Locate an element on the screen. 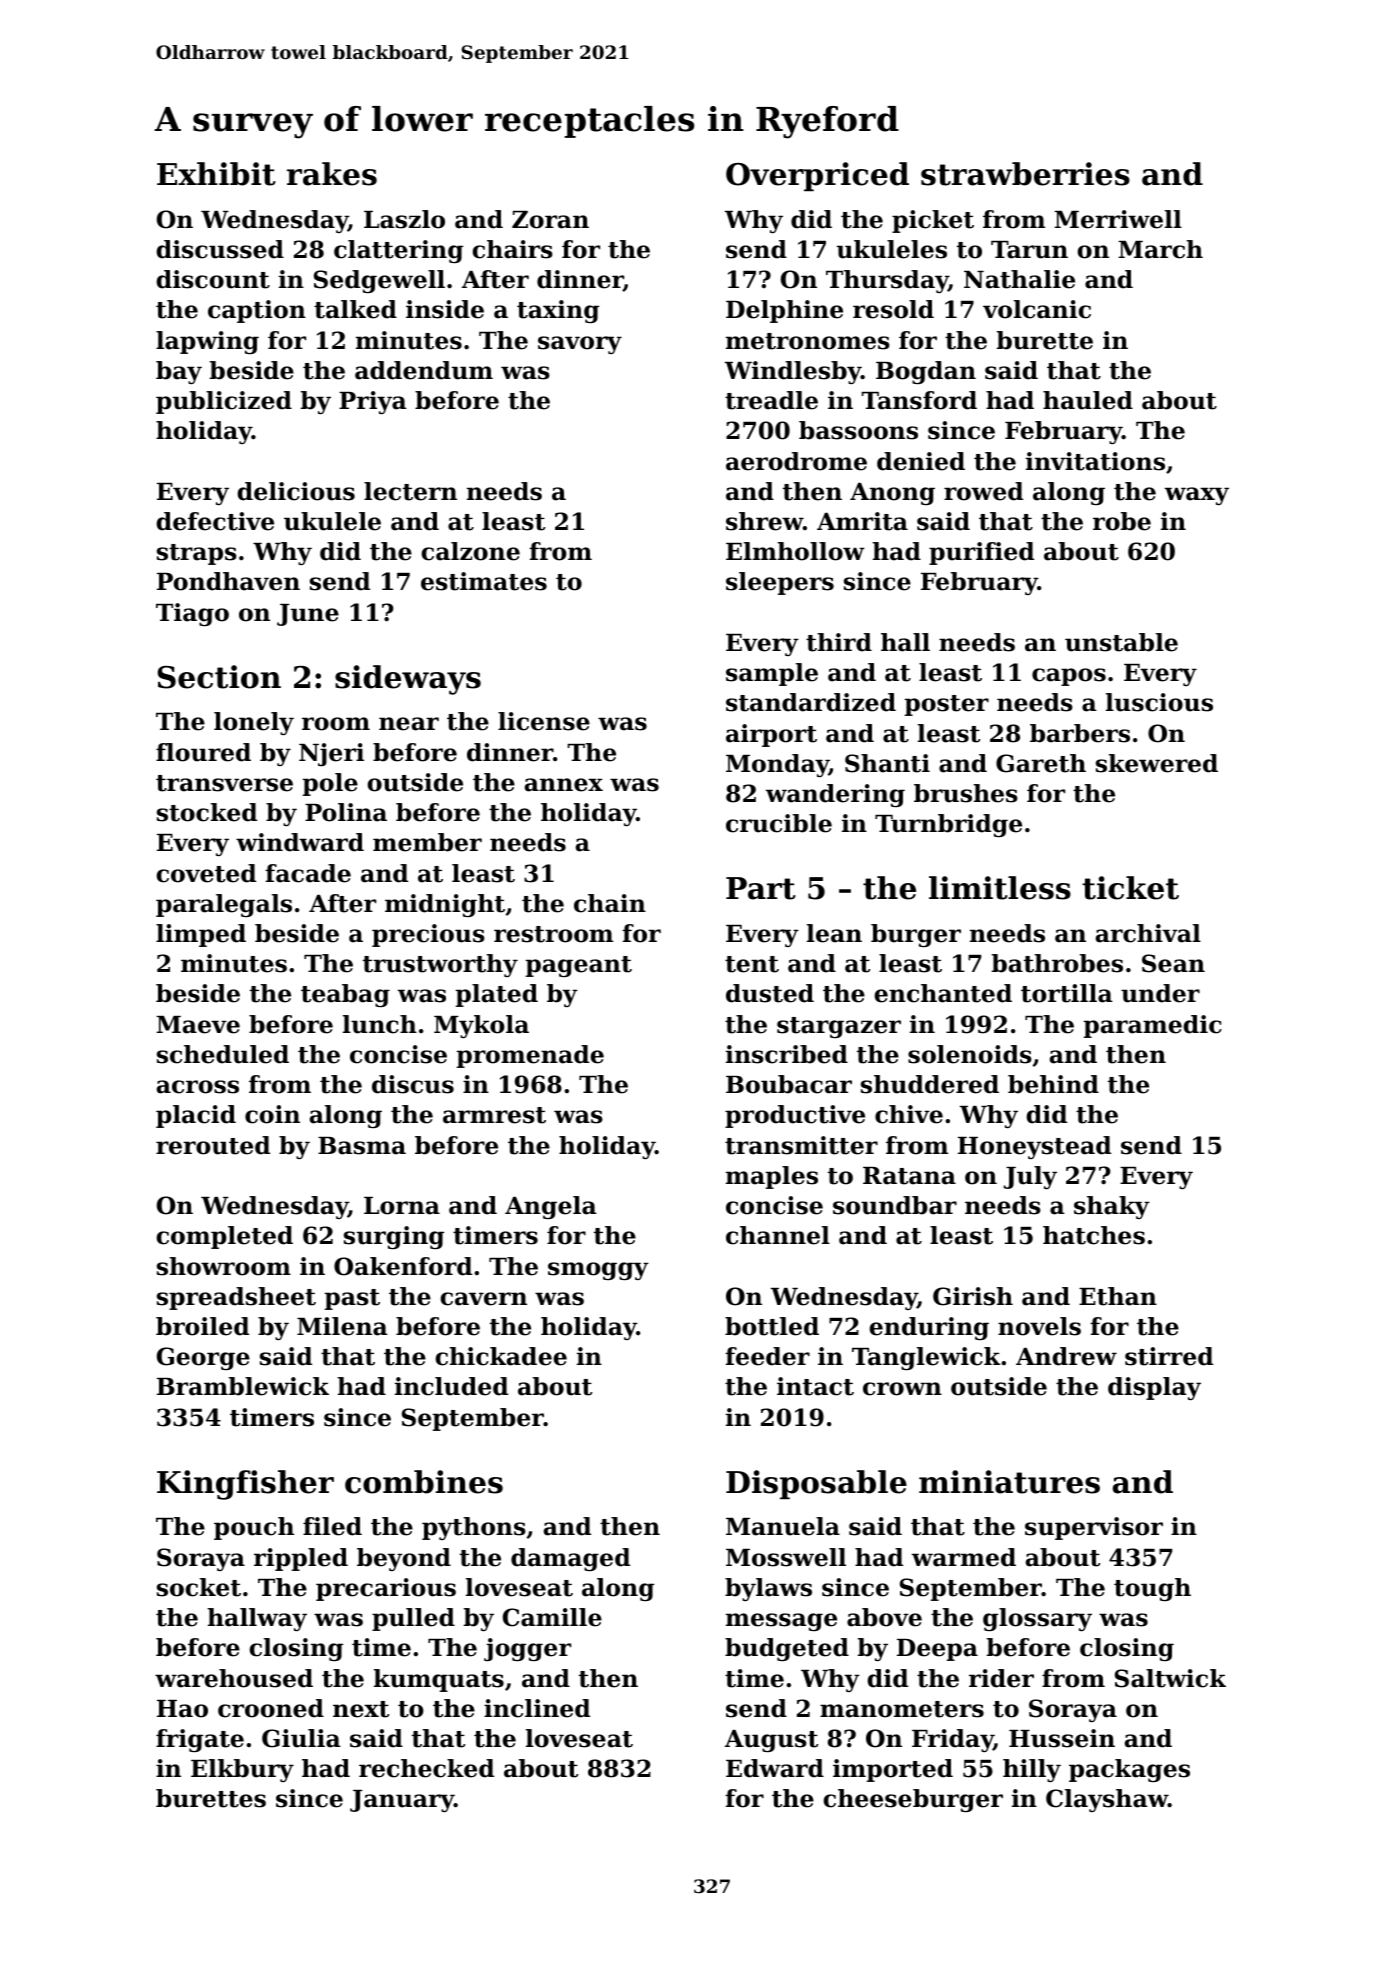 The width and height of the screenshot is (1386, 1969). solenoids is located at coordinates (970, 1054).
